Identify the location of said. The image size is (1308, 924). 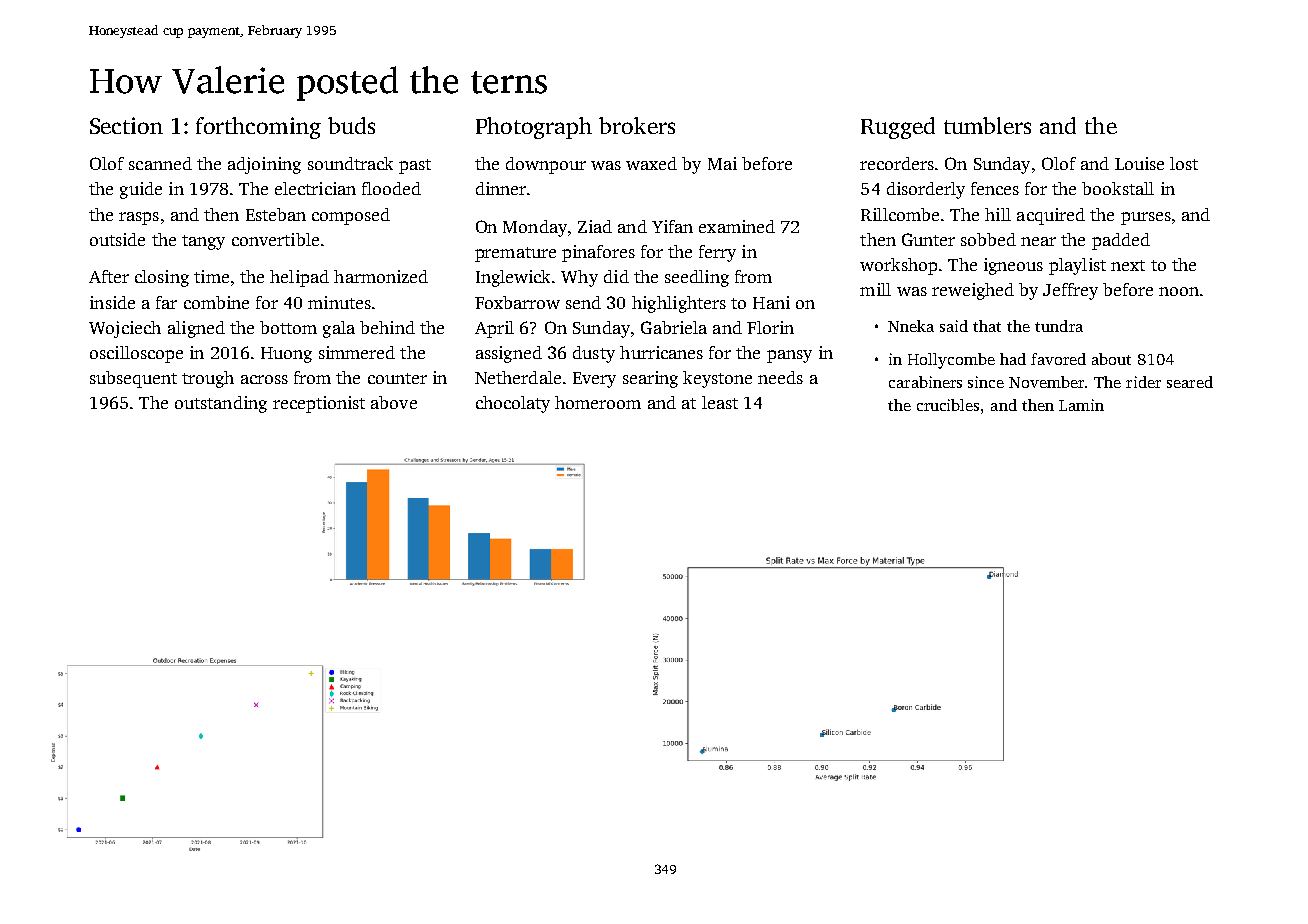
(954, 326).
